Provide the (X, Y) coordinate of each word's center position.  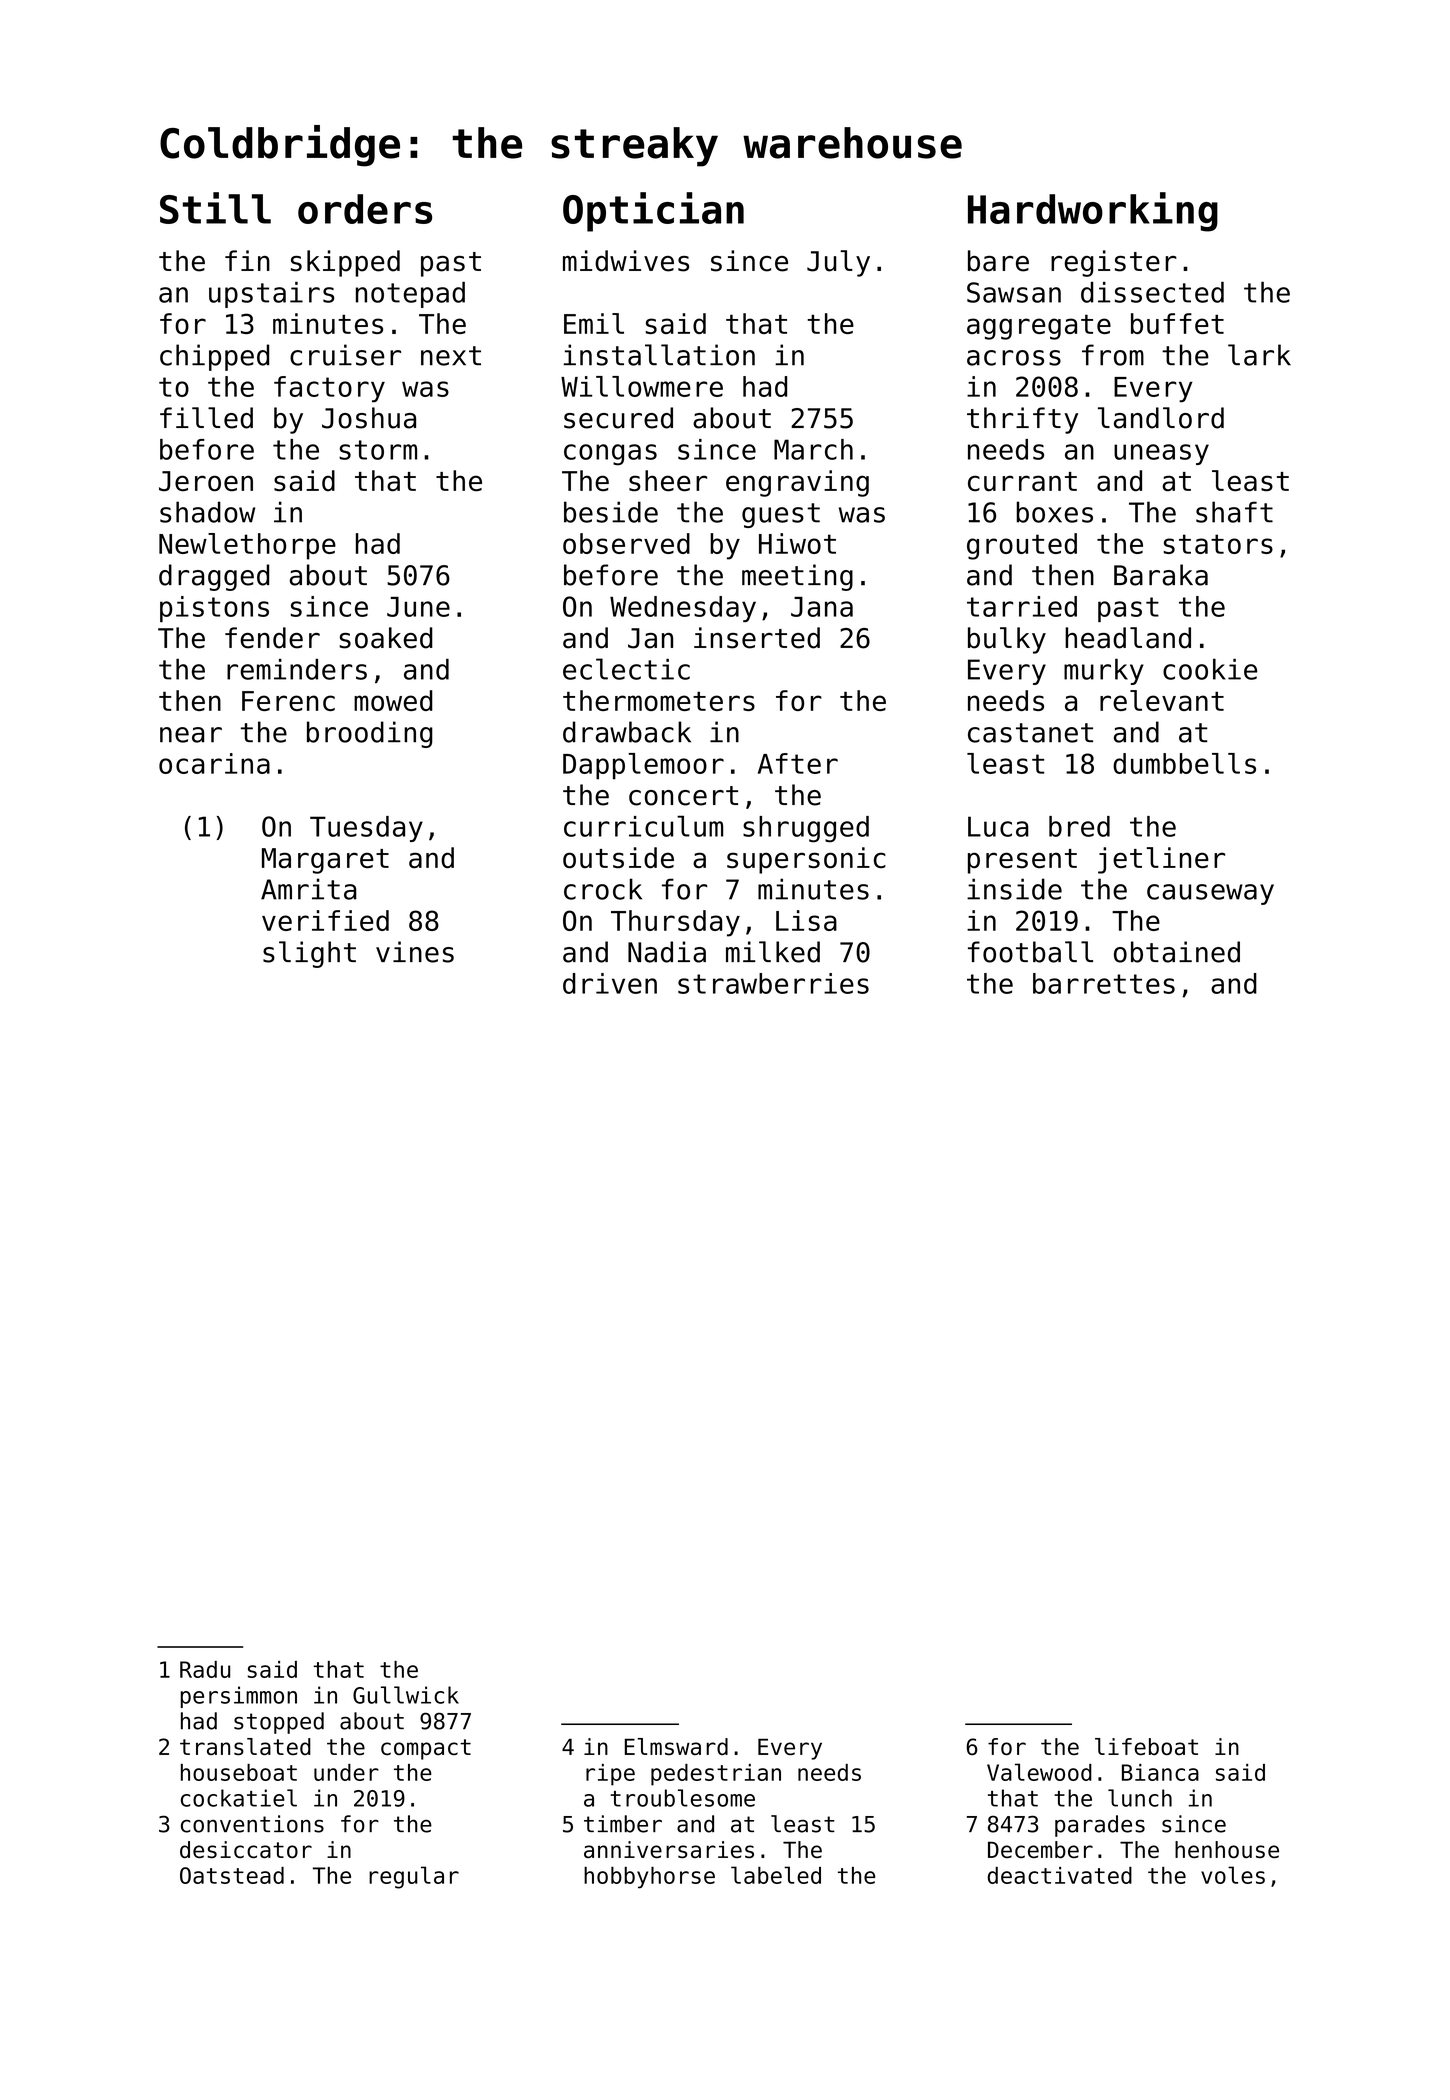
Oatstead (232, 1875)
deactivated (1060, 1875)
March (813, 449)
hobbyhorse (649, 1878)
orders (365, 209)
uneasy (1161, 454)
